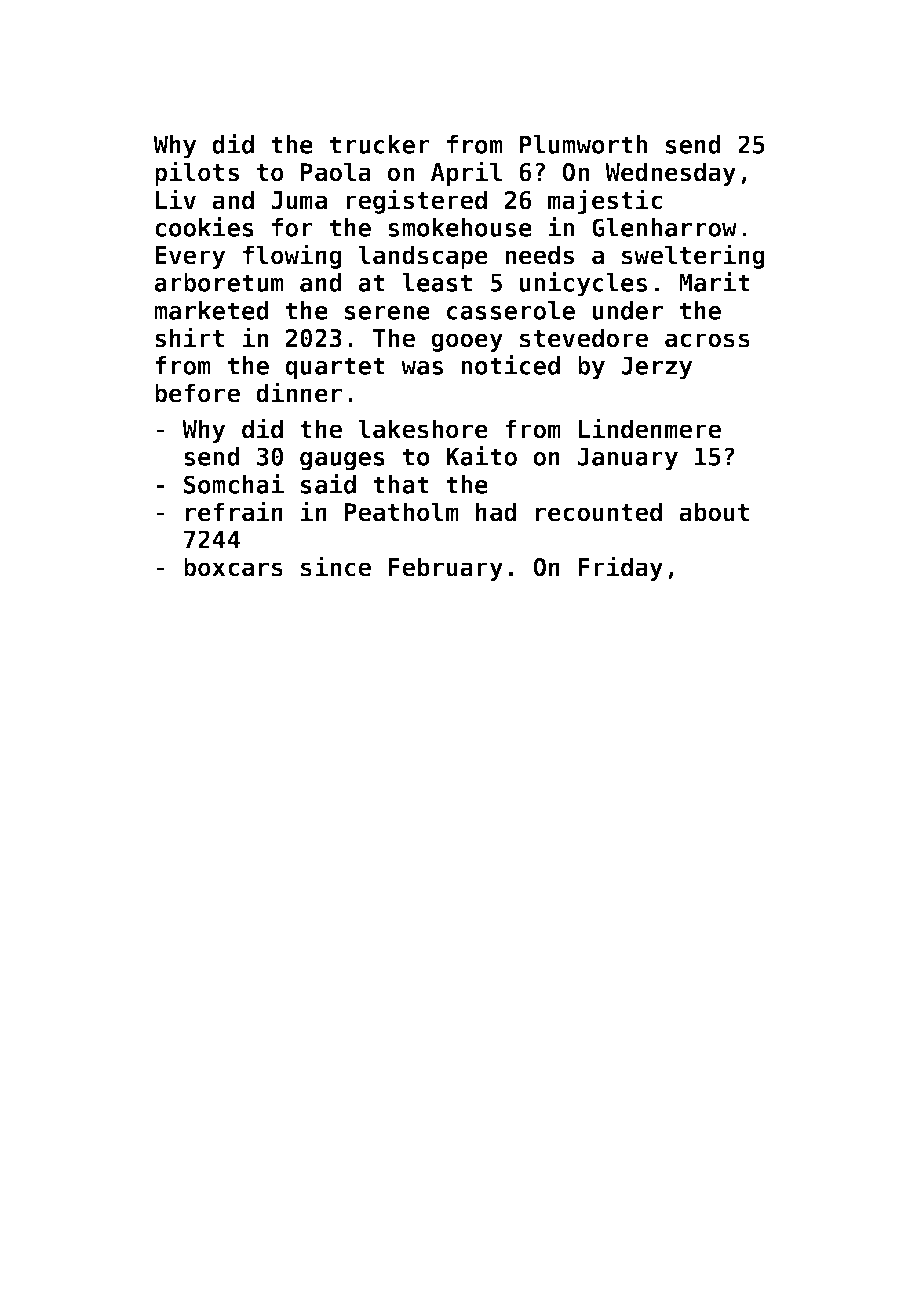  What do you see at coordinates (233, 567) in the page?
I see `boxcars` at bounding box center [233, 567].
